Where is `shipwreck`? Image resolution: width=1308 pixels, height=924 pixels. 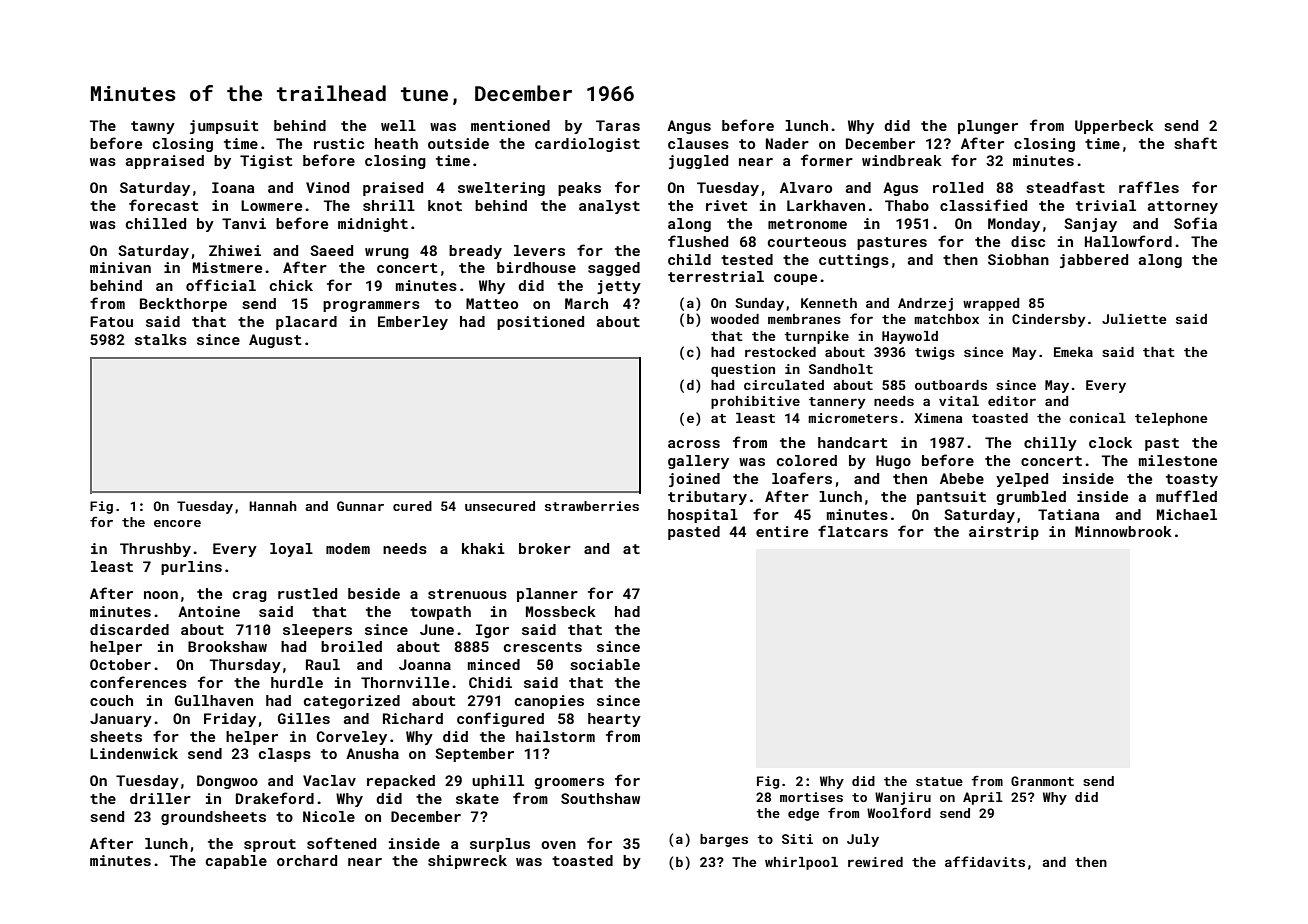
shipwreck is located at coordinates (467, 862).
